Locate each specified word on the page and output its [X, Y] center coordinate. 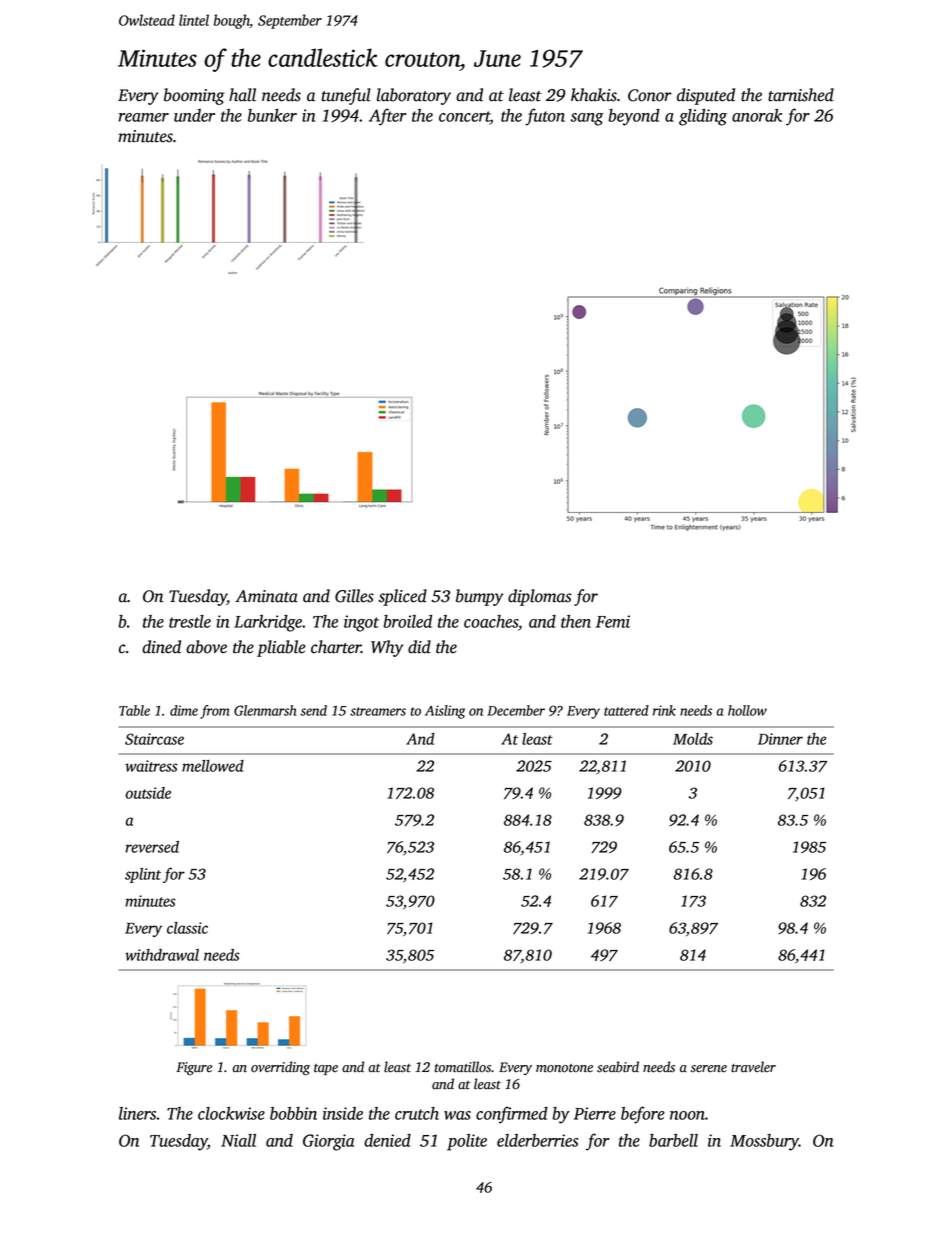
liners [137, 1113]
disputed [706, 96]
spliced [402, 597]
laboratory [414, 96]
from [214, 712]
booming [194, 96]
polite [467, 1142]
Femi [613, 621]
